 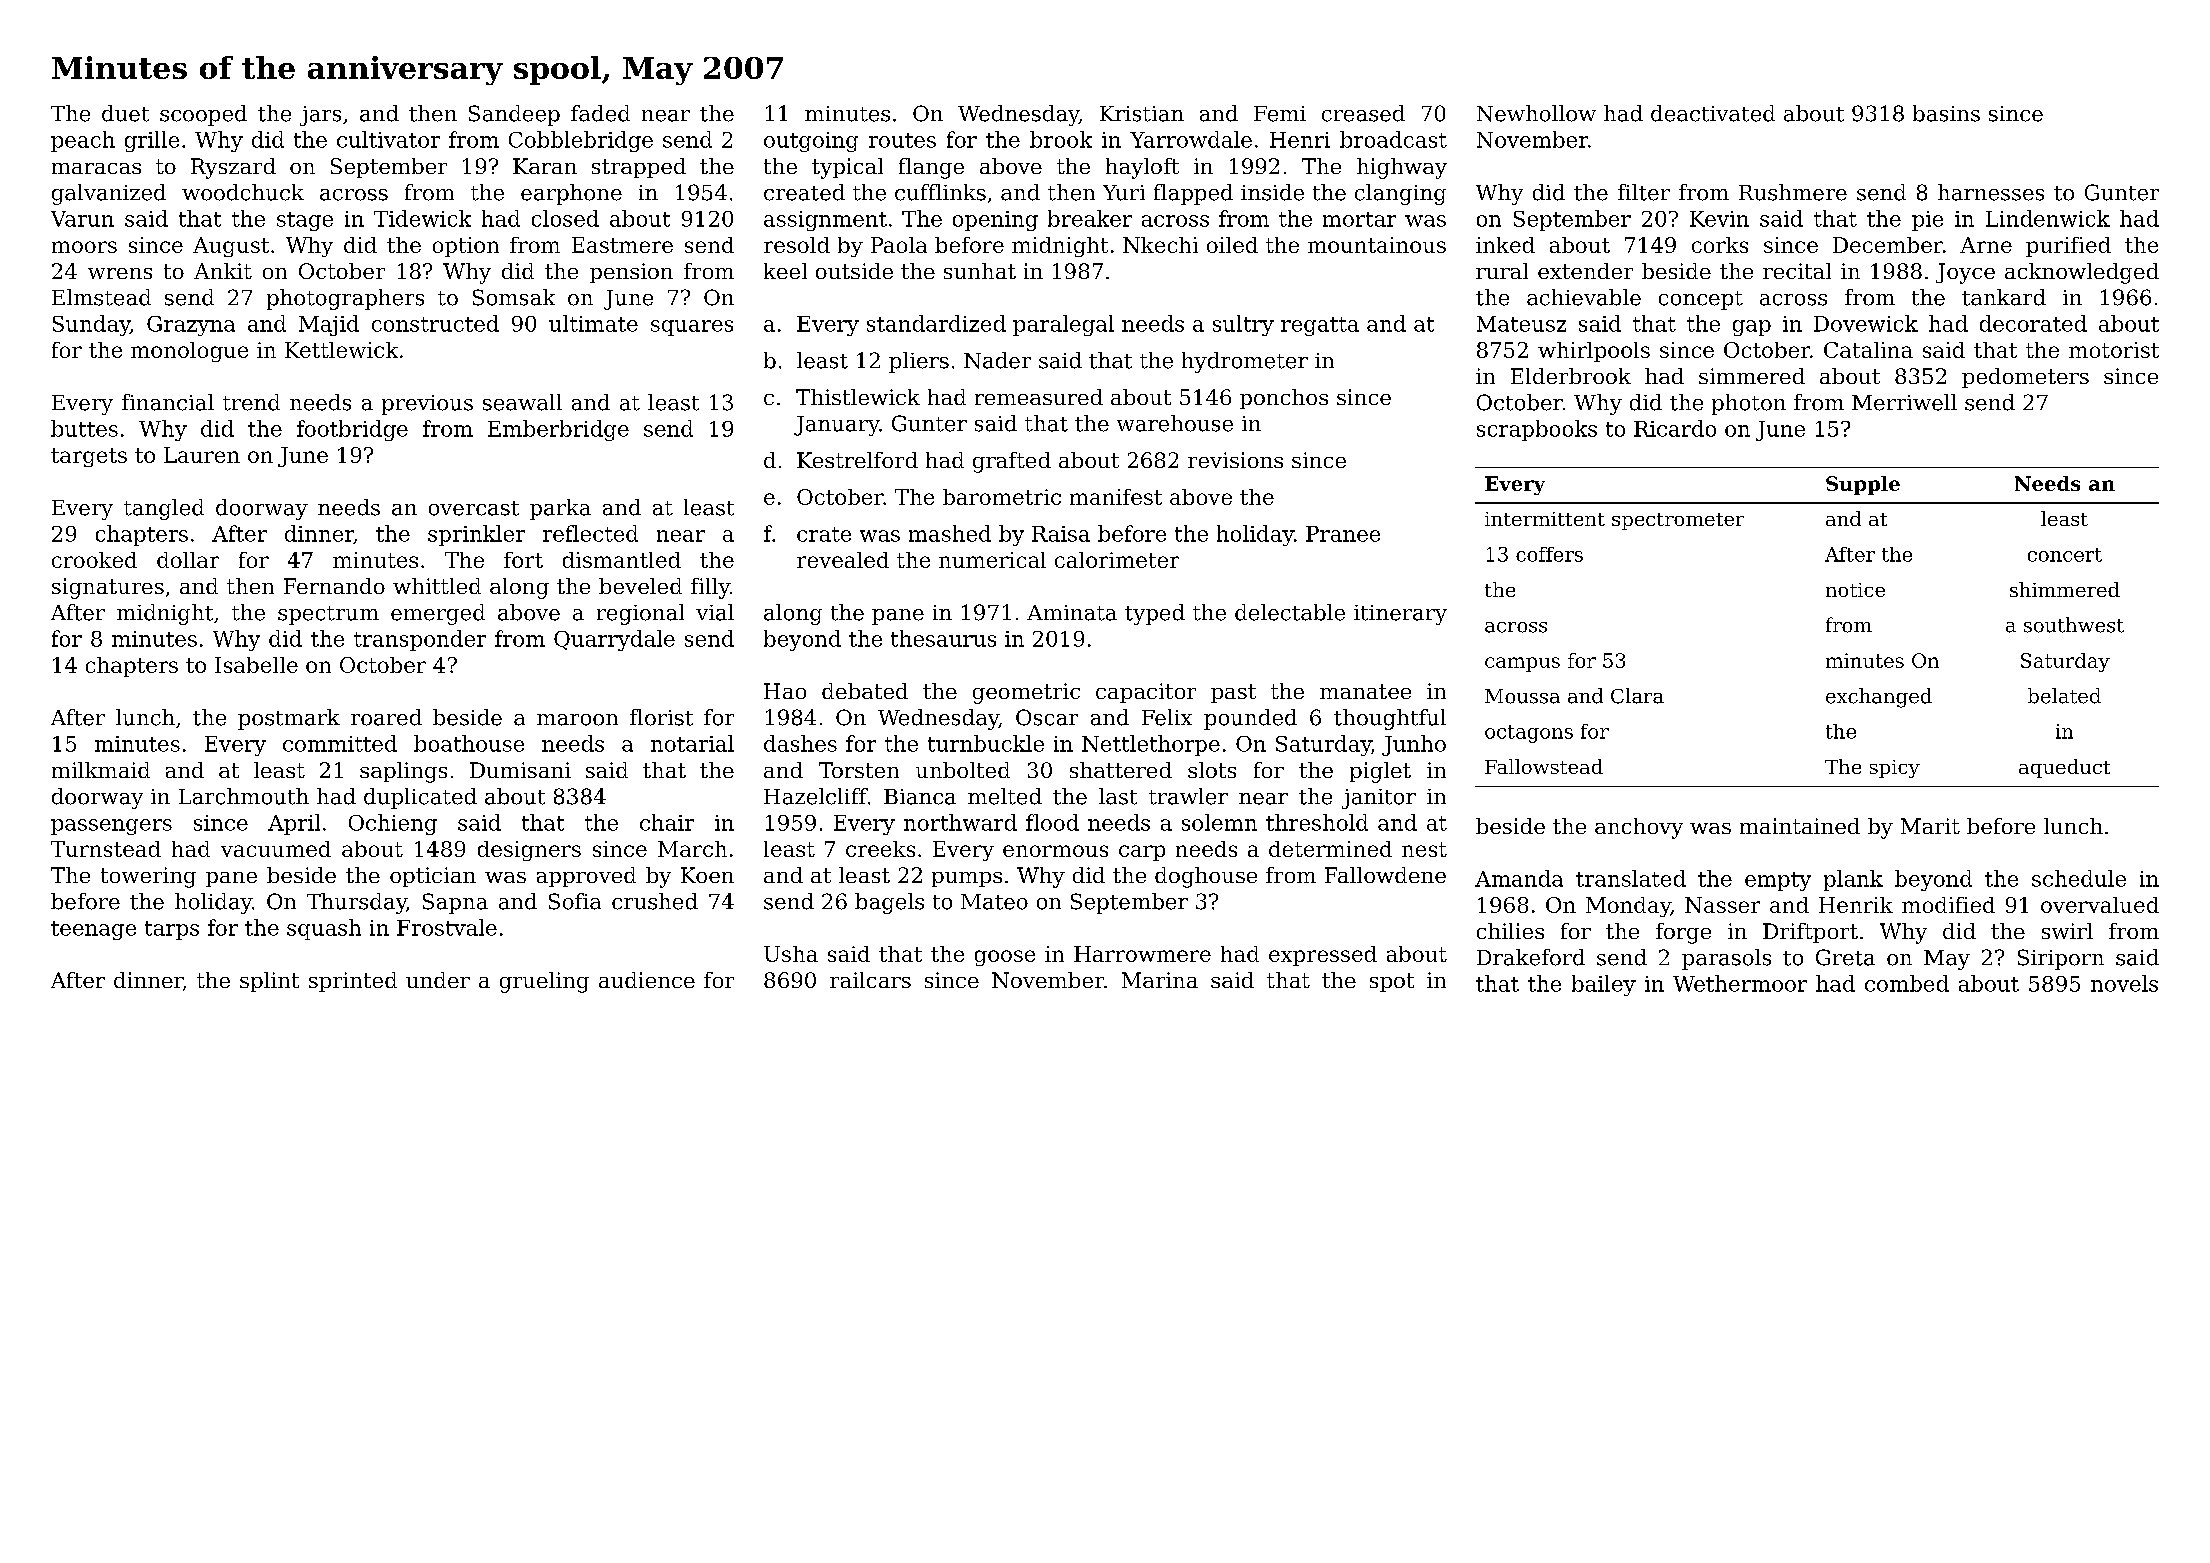 I want to click on broadcast, so click(x=1393, y=139).
